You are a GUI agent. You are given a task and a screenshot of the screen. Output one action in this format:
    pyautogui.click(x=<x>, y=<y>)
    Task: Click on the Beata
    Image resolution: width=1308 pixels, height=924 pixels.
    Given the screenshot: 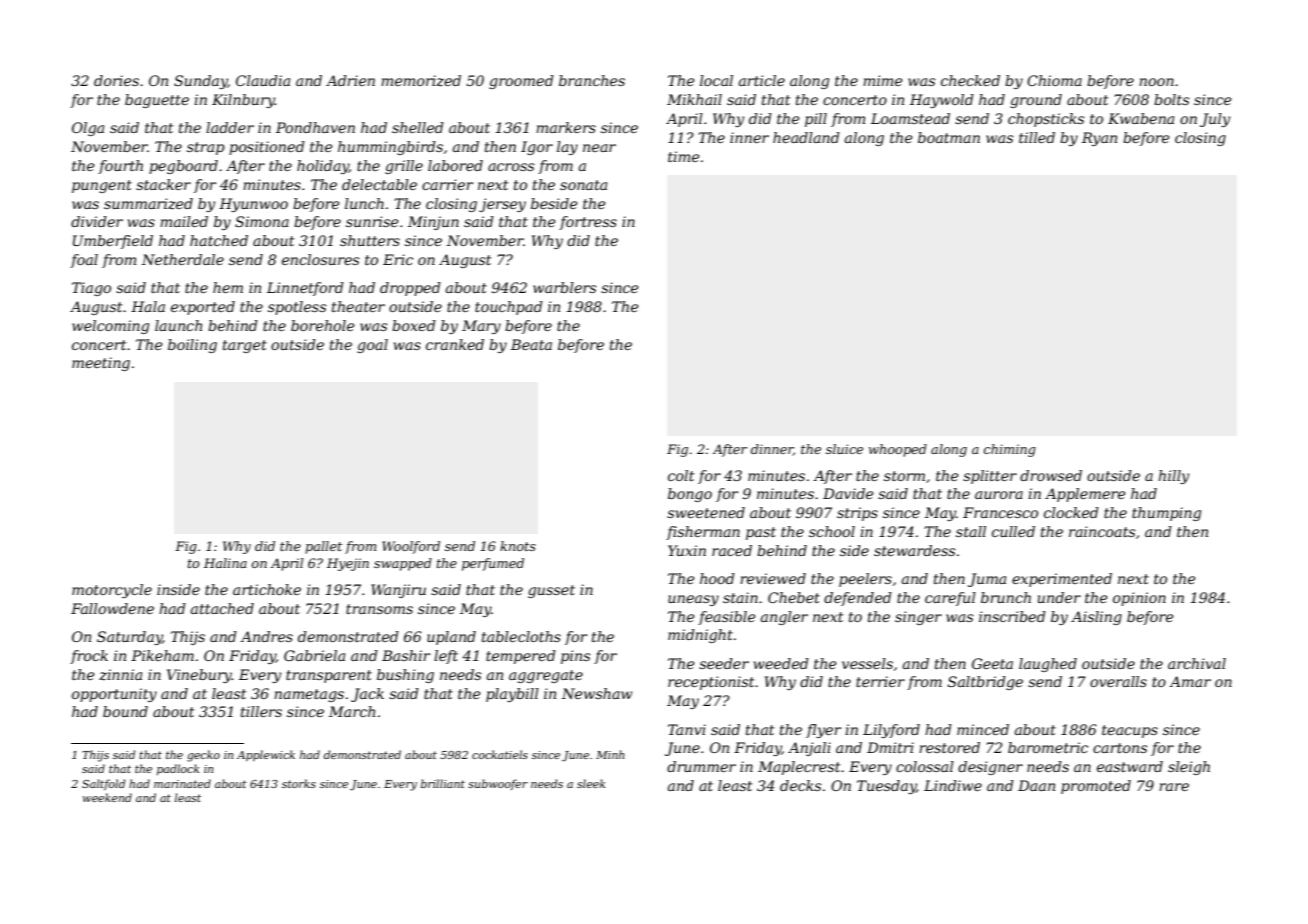 What is the action you would take?
    pyautogui.click(x=531, y=344)
